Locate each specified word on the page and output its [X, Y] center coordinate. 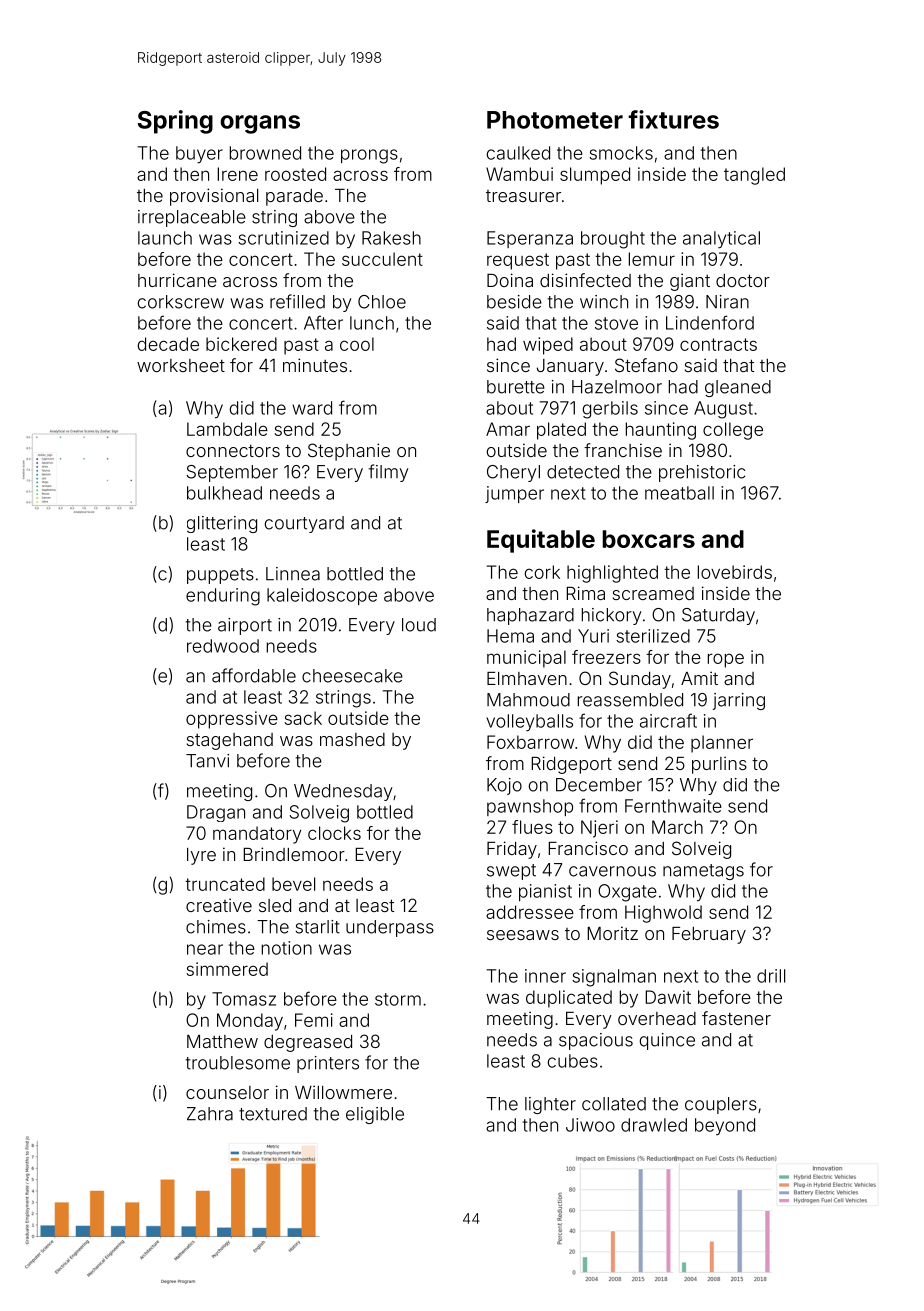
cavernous [612, 871]
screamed [653, 593]
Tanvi [207, 761]
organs [260, 124]
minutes [315, 365]
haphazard [530, 616]
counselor [227, 1092]
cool [357, 344]
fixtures [673, 119]
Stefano [646, 365]
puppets [220, 576]
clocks [334, 833]
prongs [369, 156]
